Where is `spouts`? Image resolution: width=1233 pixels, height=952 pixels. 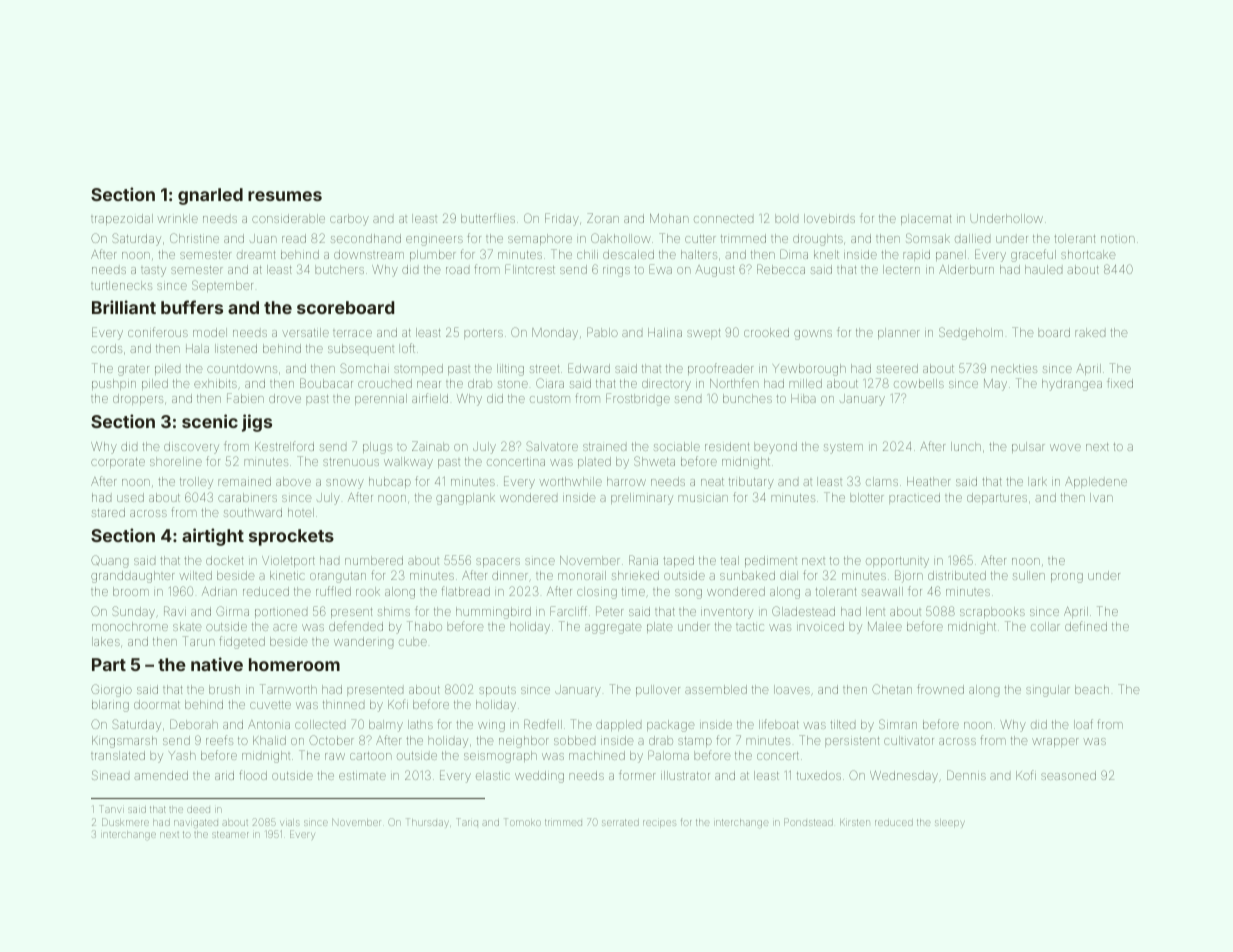
spouts is located at coordinates (497, 691).
